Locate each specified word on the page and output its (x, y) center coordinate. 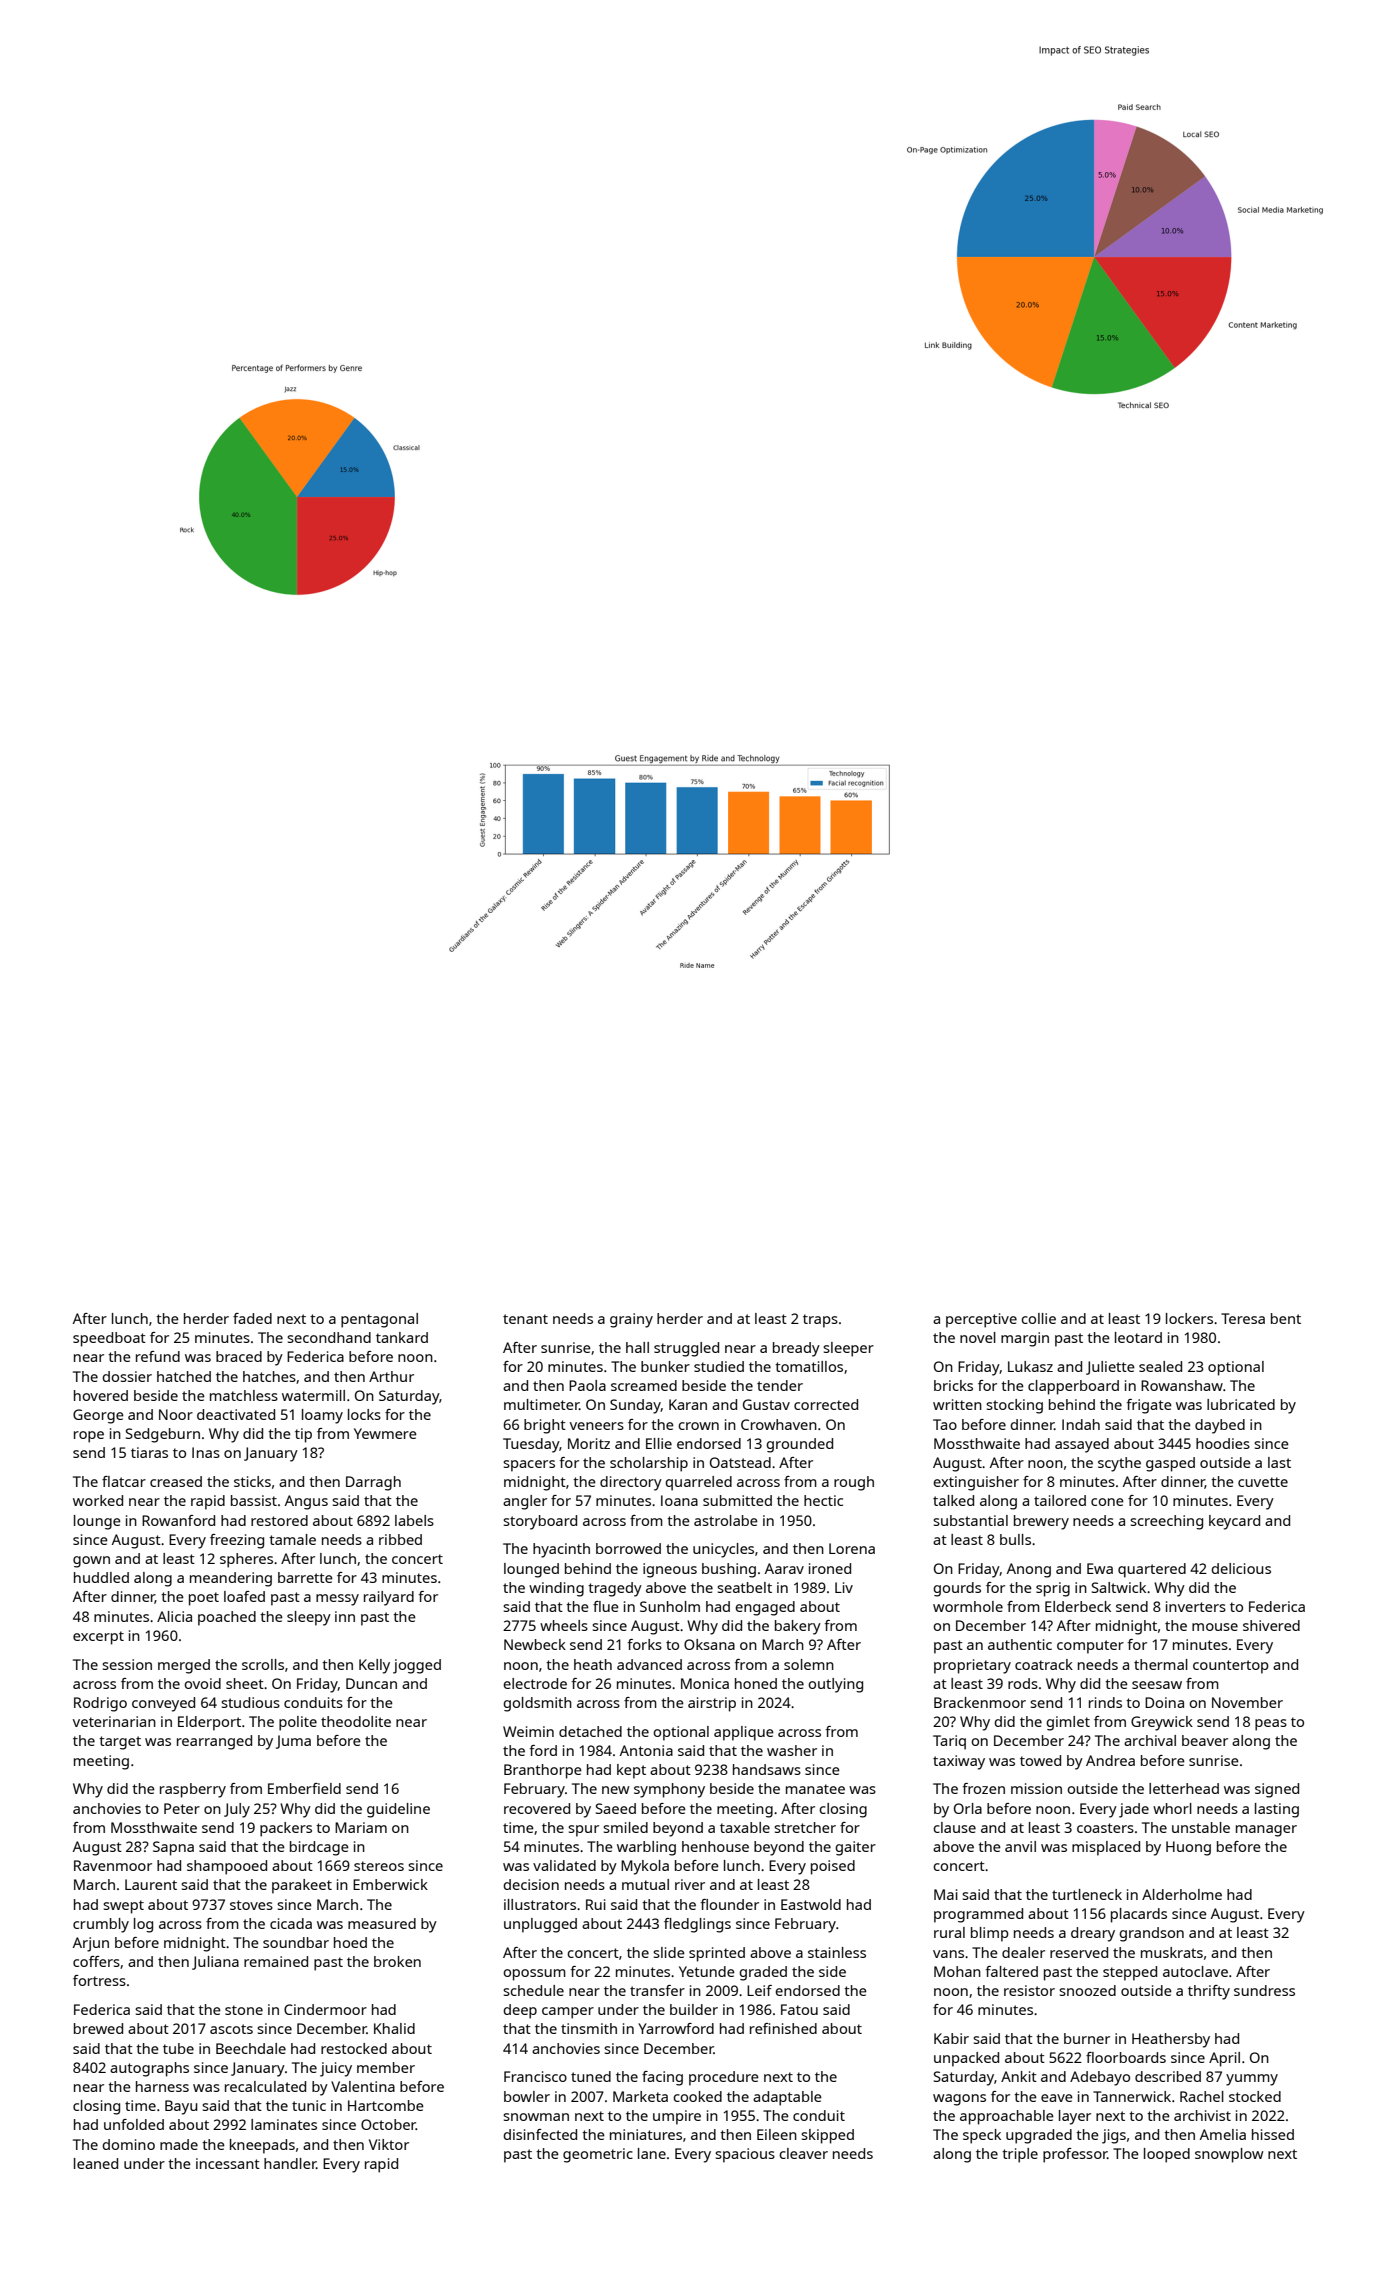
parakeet (302, 1886)
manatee (815, 1789)
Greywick (1162, 1723)
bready (796, 1349)
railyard (389, 1598)
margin (1025, 1339)
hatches (269, 1376)
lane (652, 2153)
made (179, 2144)
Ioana (679, 1500)
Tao (945, 1424)
